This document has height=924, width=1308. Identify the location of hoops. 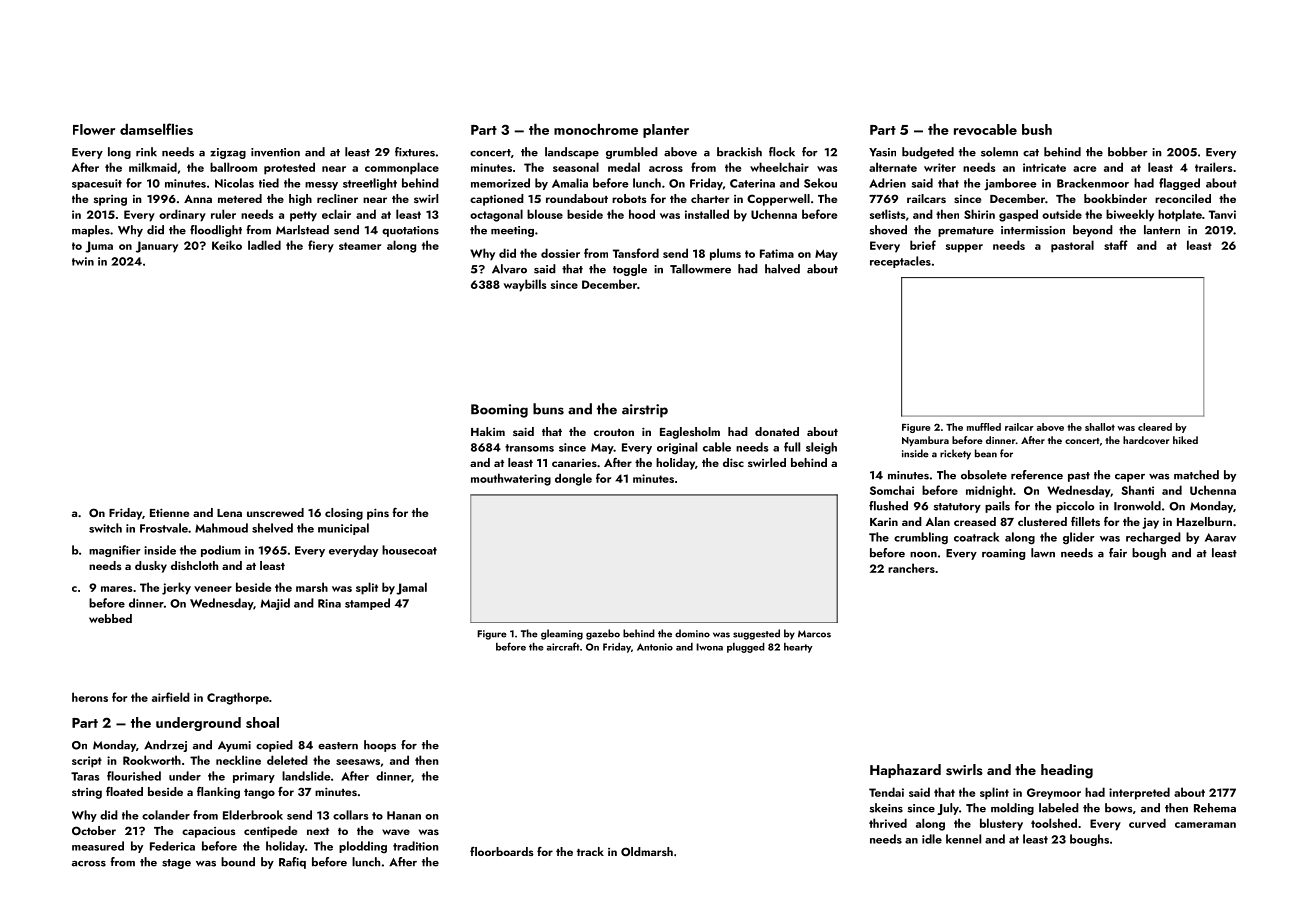
(380, 746).
